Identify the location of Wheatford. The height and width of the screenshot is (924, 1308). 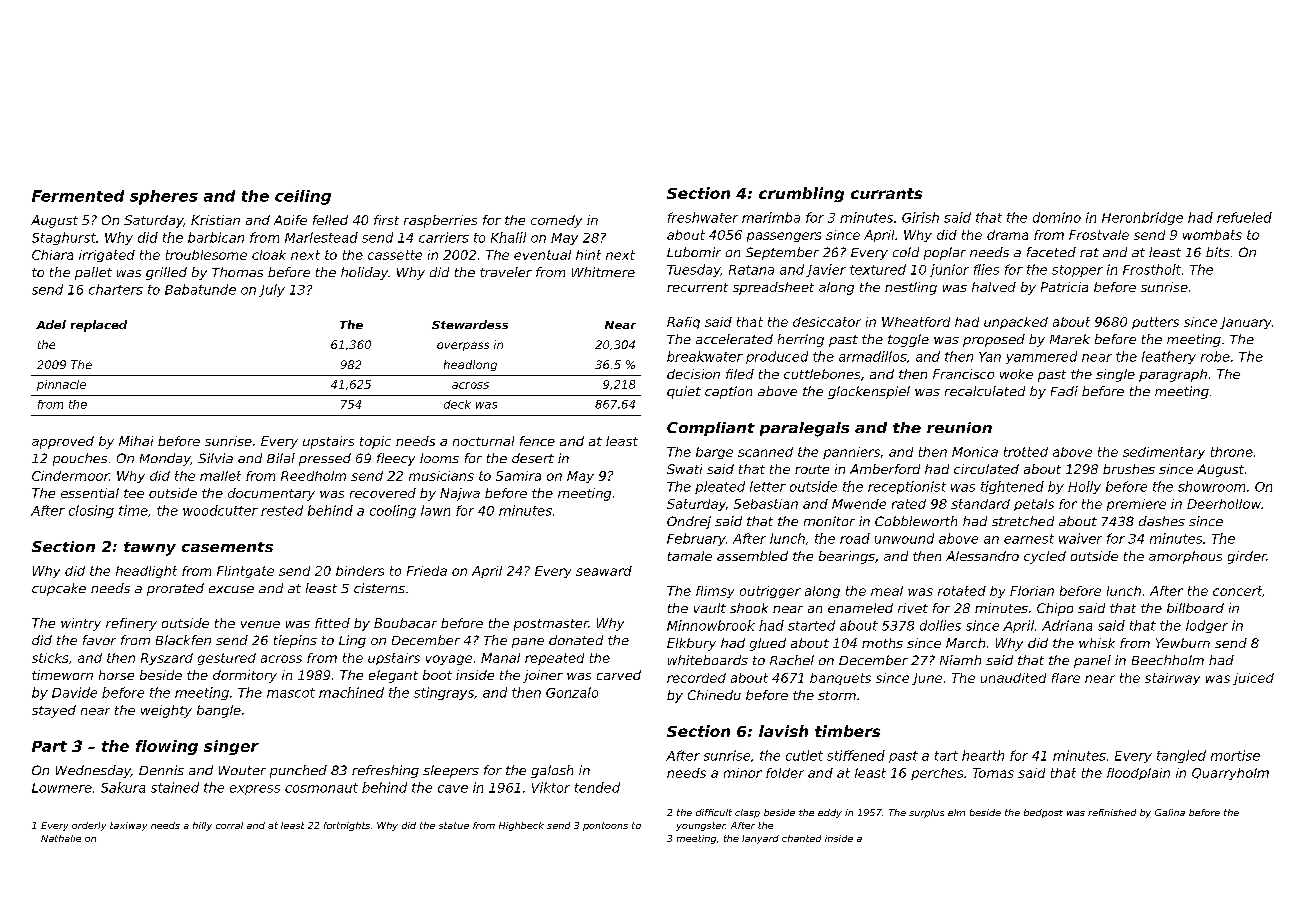
(916, 322).
